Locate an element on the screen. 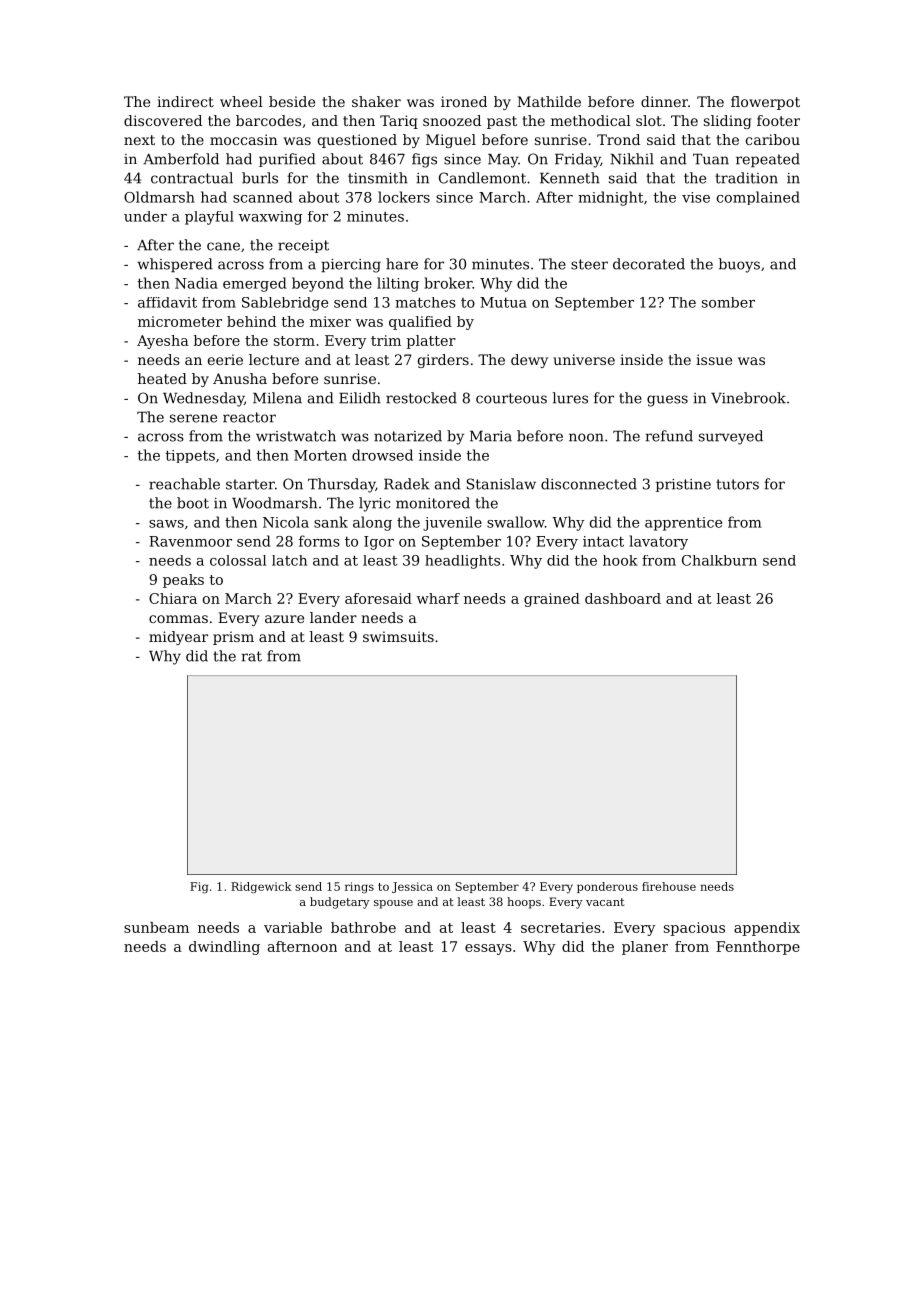 This screenshot has width=924, height=1308. steer is located at coordinates (589, 264).
